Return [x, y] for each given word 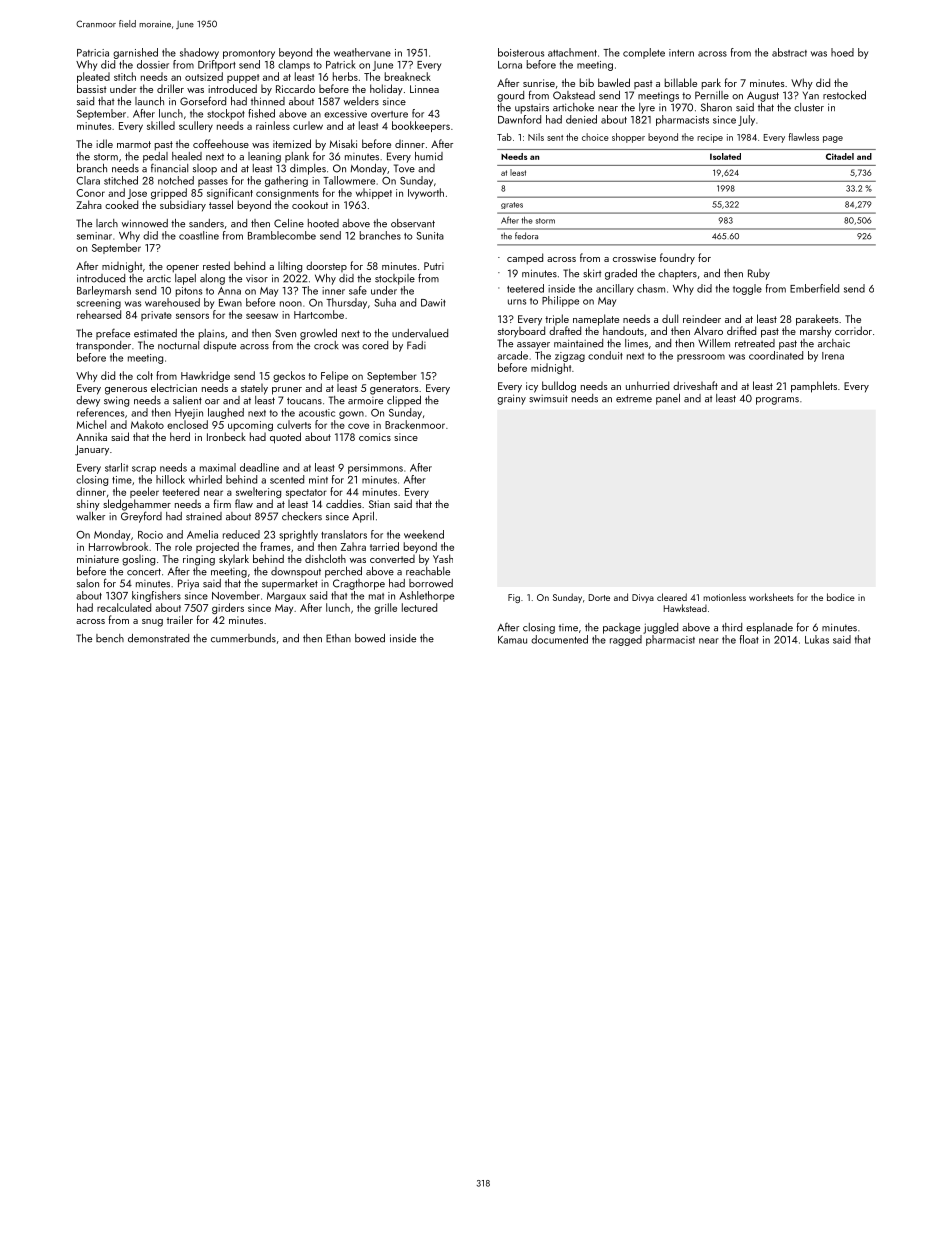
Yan [811, 95]
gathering [286, 181]
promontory [249, 54]
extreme [634, 399]
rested [216, 265]
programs [777, 401]
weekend [424, 534]
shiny [88, 504]
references [100, 412]
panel [668, 399]
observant [413, 223]
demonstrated [158, 638]
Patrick [341, 64]
